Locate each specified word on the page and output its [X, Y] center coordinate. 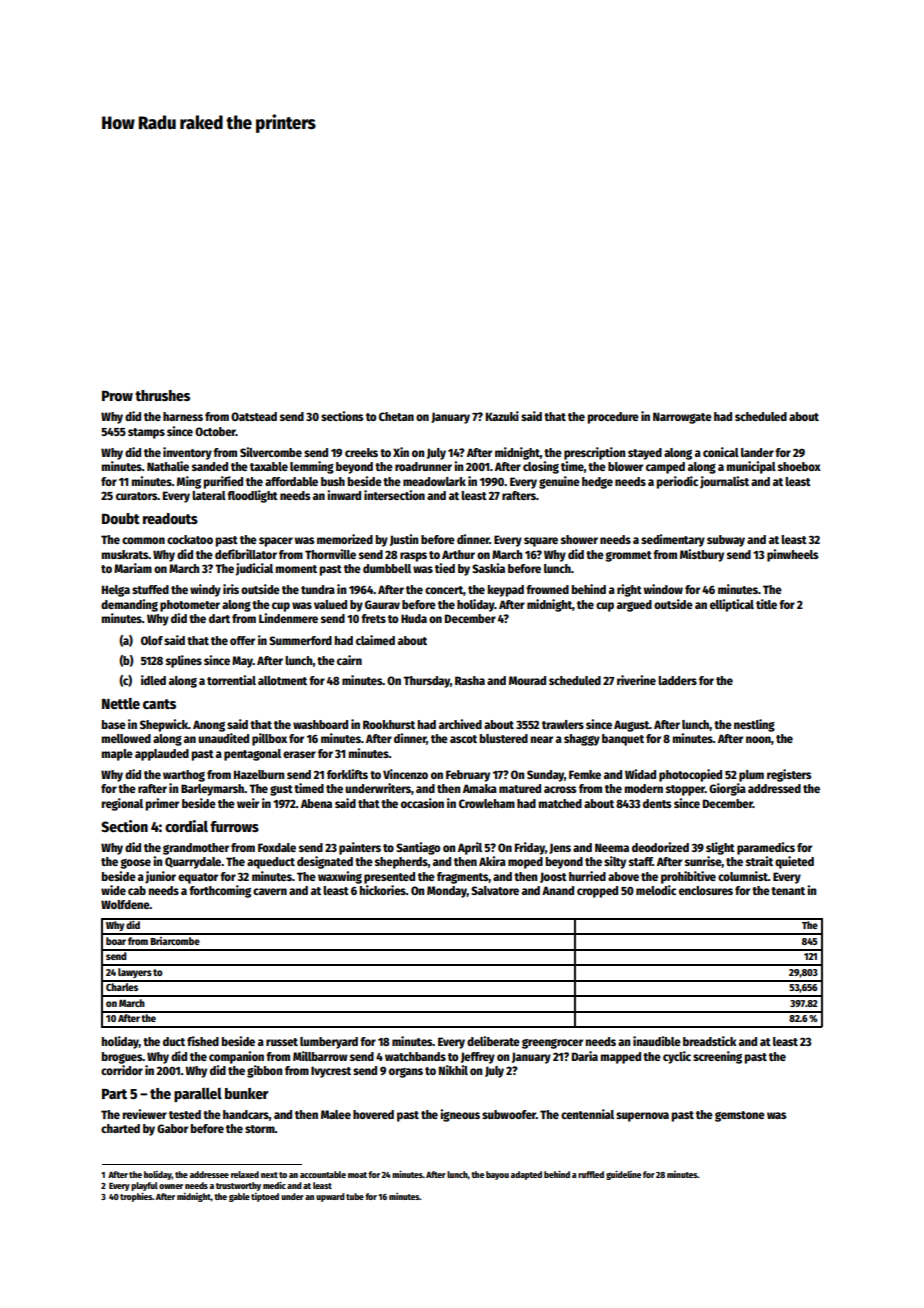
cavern [270, 891]
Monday [447, 892]
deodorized [660, 847]
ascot [463, 739]
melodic [656, 890]
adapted [526, 1175]
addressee [209, 1174]
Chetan [396, 416]
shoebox [799, 466]
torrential [231, 680]
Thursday [426, 682]
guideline [623, 1175]
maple [117, 755]
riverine [636, 680]
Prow [117, 396]
